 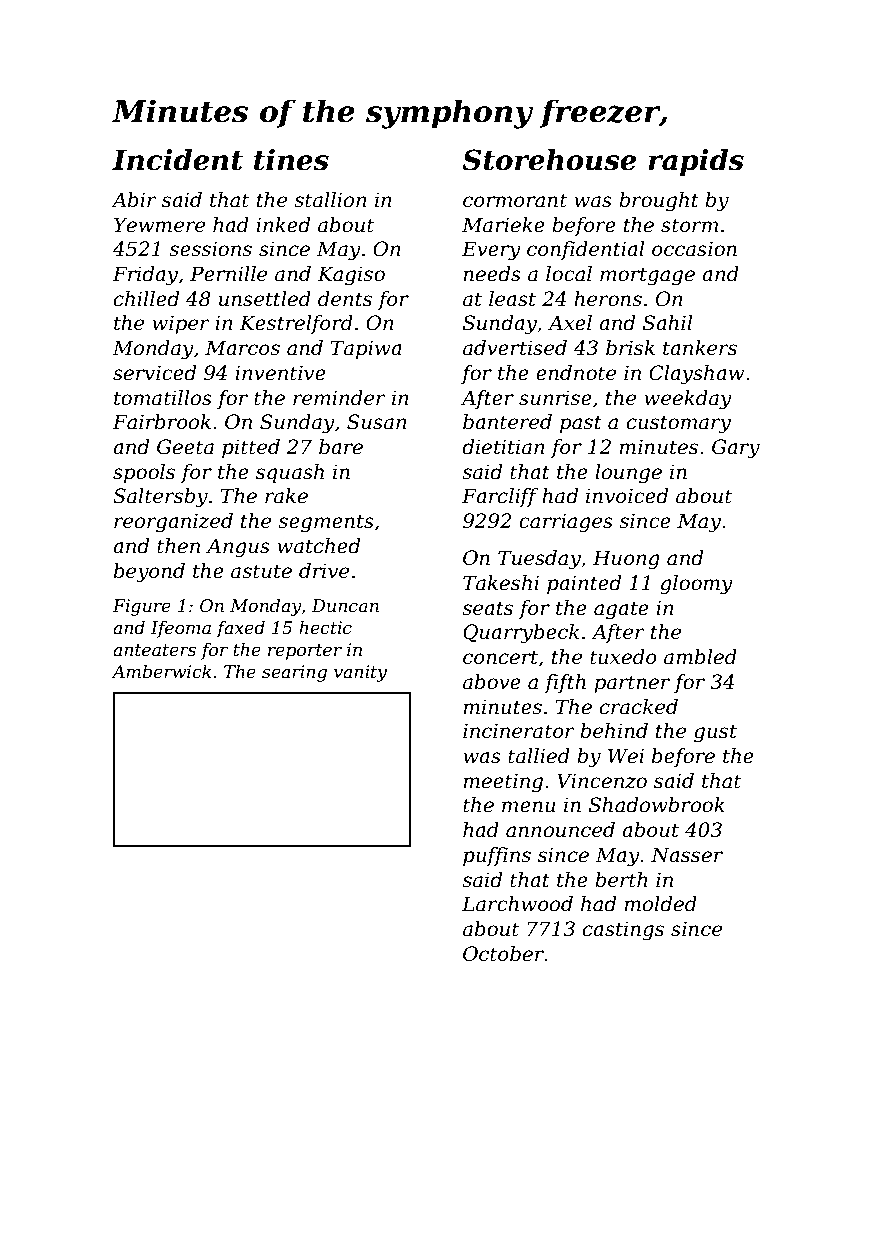 I want to click on faxed, so click(x=240, y=629).
